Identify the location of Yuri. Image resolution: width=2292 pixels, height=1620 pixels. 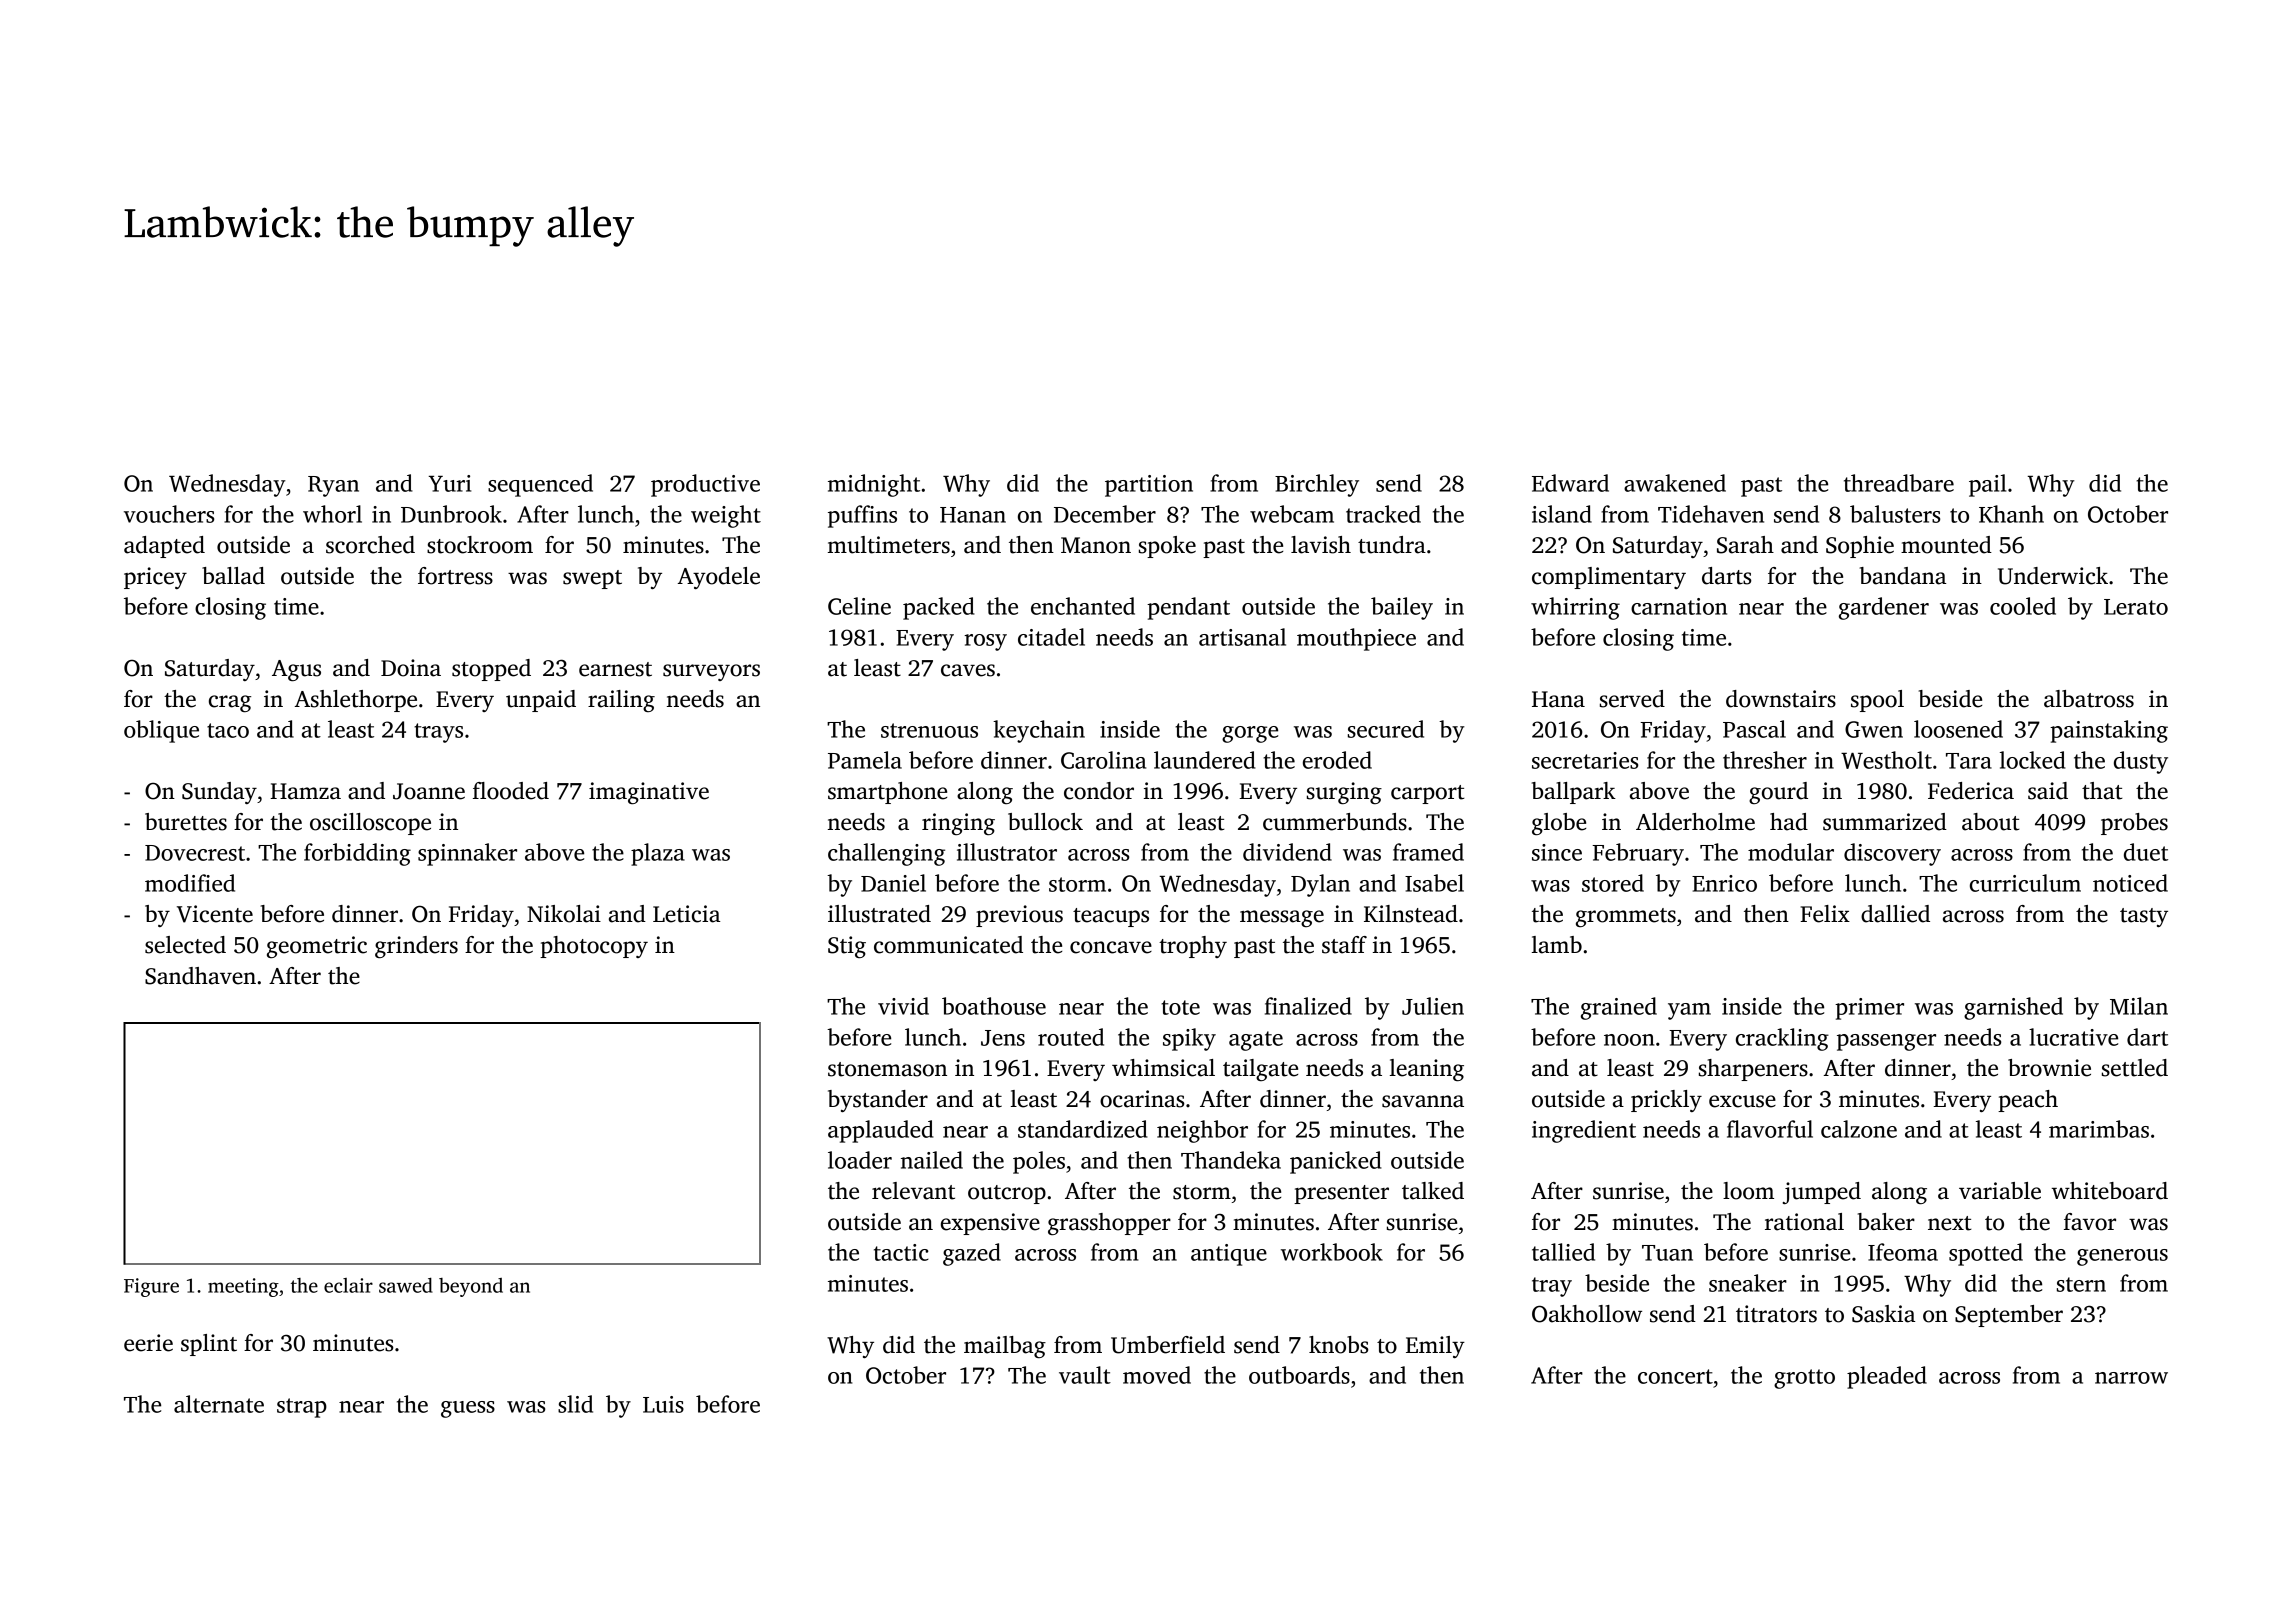
(450, 483).
